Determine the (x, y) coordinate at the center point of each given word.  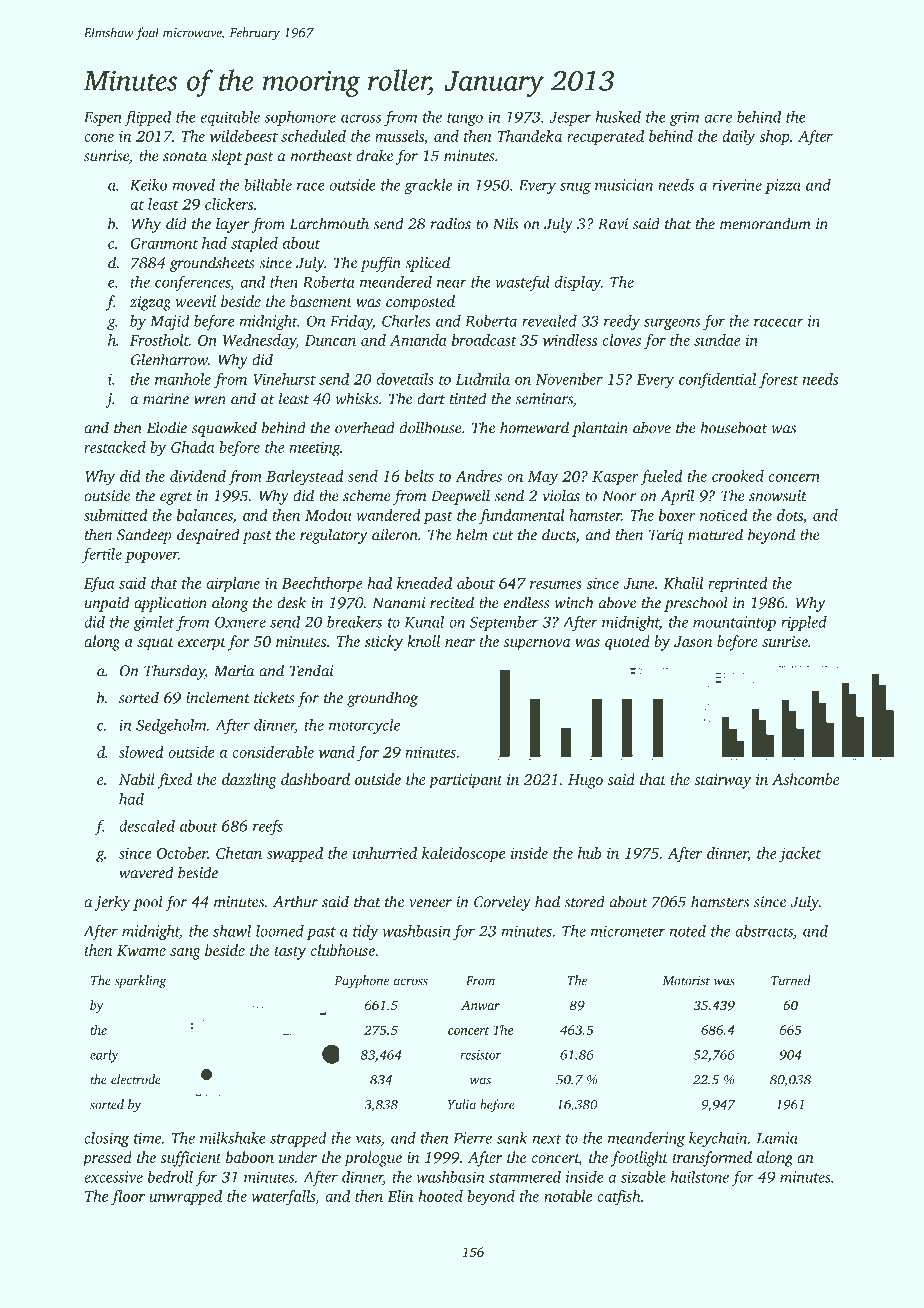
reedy (622, 322)
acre (718, 118)
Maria (234, 671)
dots (790, 515)
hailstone (699, 1177)
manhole (183, 379)
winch (574, 602)
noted (688, 931)
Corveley (502, 903)
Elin (400, 1196)
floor (128, 1198)
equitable (230, 118)
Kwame (141, 950)
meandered (396, 282)
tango (465, 119)
